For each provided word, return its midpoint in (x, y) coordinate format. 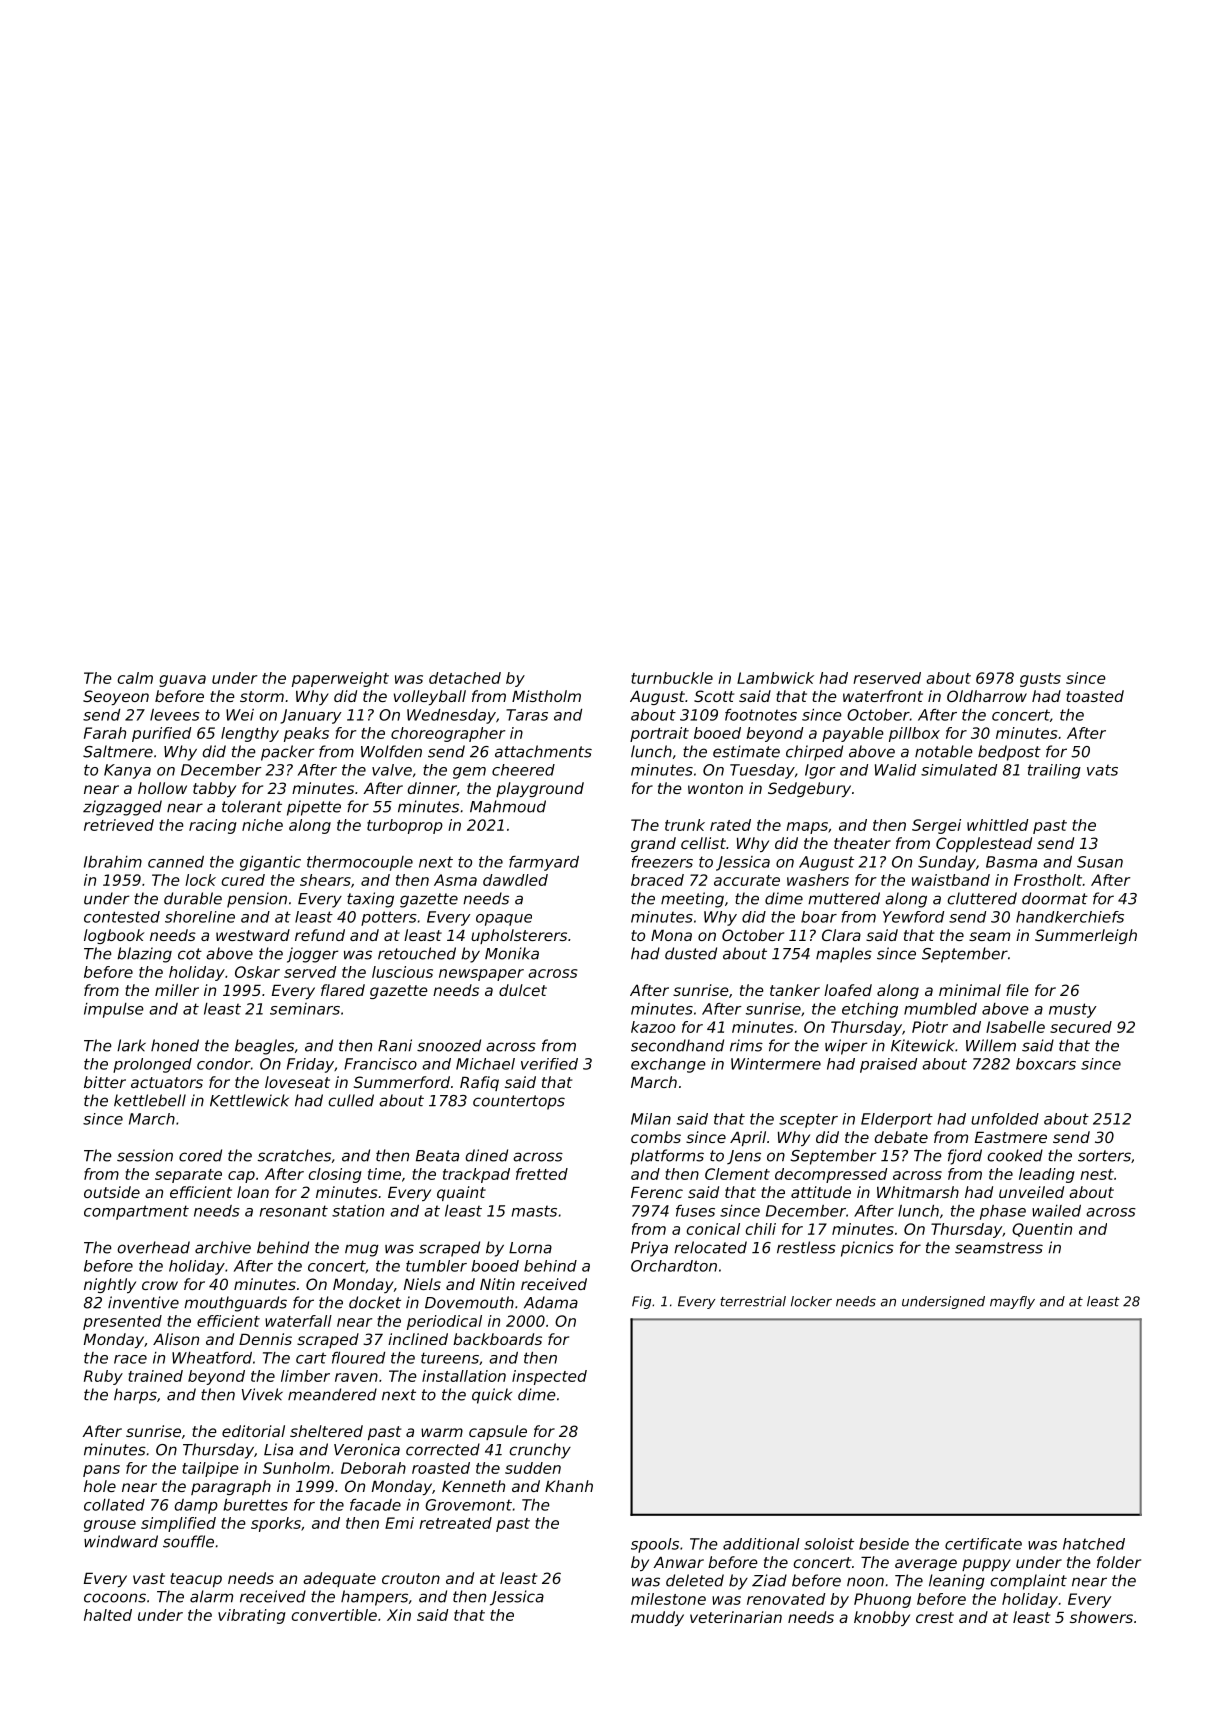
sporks (276, 1524)
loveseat (297, 1082)
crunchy (540, 1451)
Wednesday (451, 716)
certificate (983, 1544)
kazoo (653, 1027)
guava (182, 681)
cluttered (982, 898)
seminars (305, 1009)
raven (356, 1377)
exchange (668, 1065)
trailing (1054, 771)
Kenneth (473, 1486)
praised (888, 1065)
